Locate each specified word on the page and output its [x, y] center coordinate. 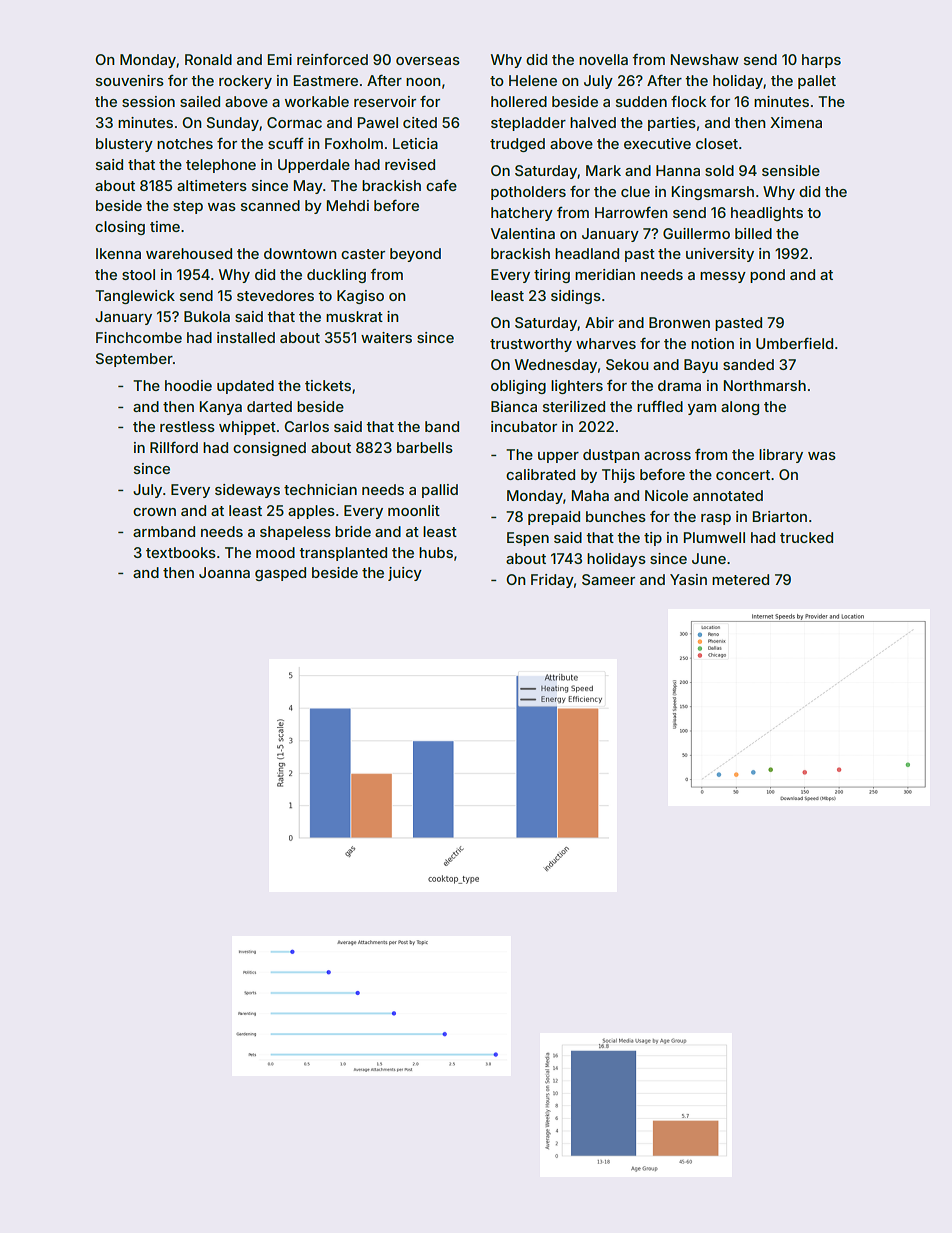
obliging [518, 387]
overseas [428, 61]
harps [821, 61]
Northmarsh [765, 385]
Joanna [224, 572]
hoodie [188, 385]
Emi [280, 59]
